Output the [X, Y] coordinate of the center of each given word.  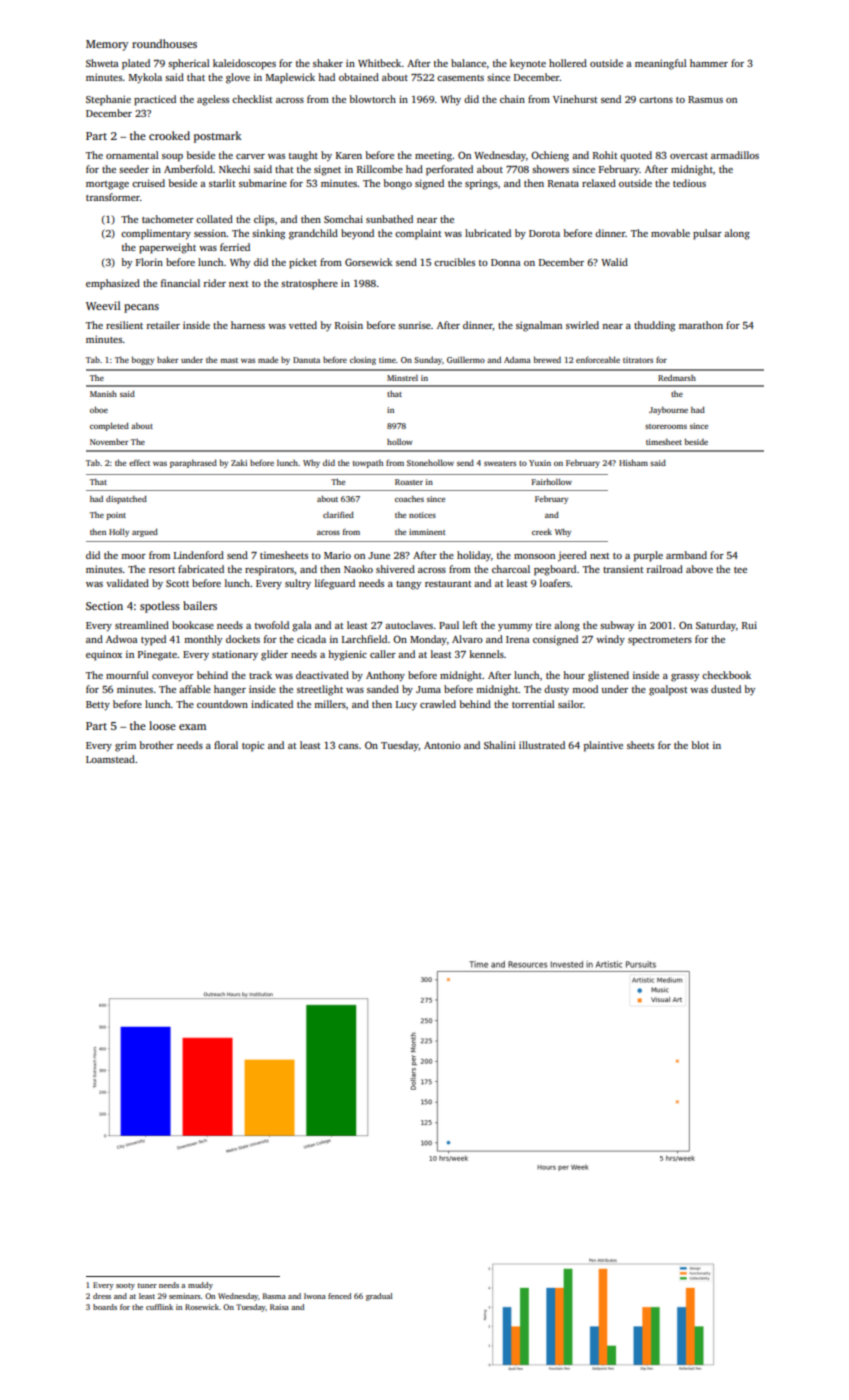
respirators [269, 571]
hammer [709, 63]
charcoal [511, 569]
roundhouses [164, 43]
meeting [433, 156]
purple [648, 556]
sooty [125, 1286]
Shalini [500, 745]
